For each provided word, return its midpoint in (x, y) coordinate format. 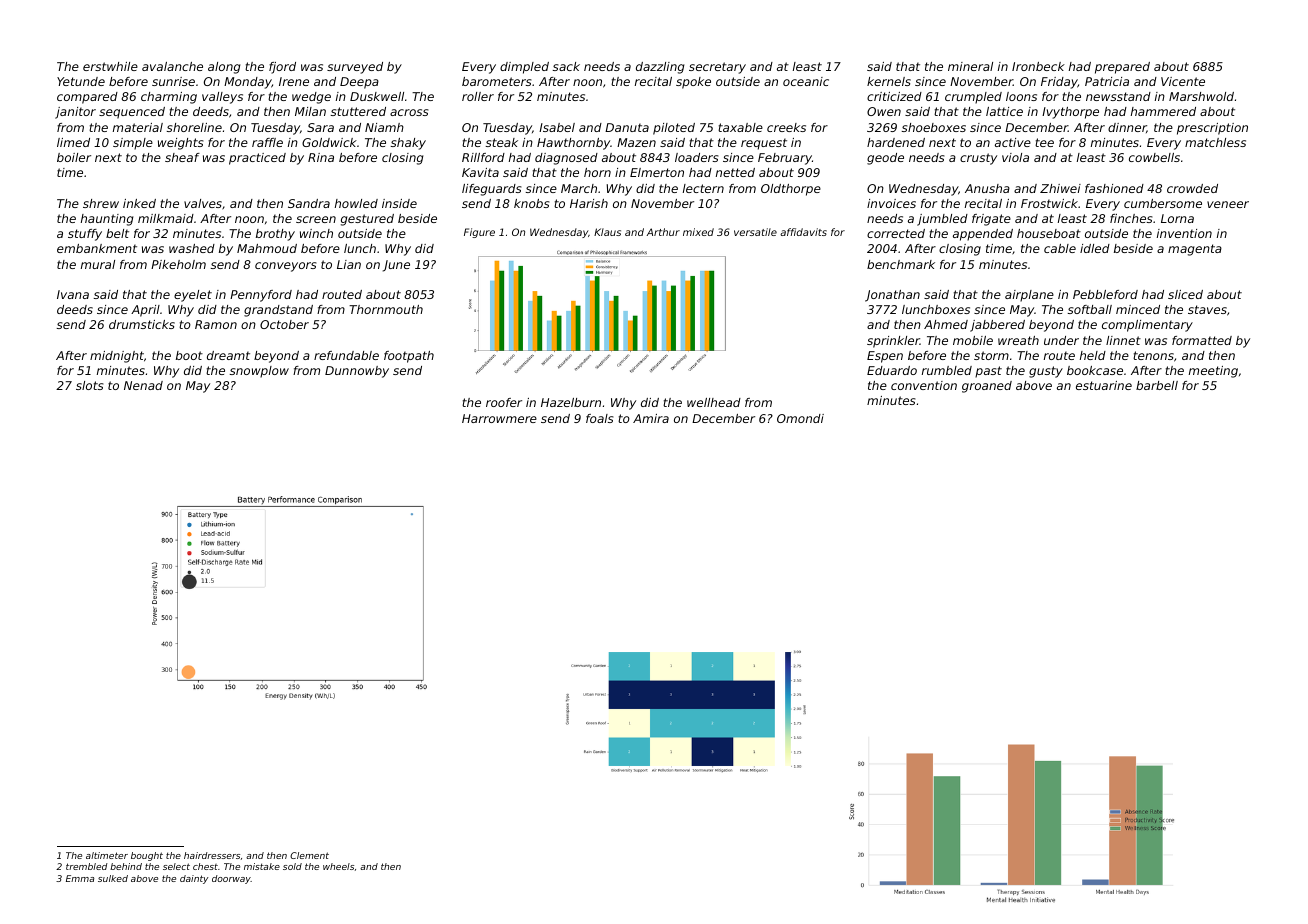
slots (89, 385)
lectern (703, 188)
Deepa (359, 83)
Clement (309, 855)
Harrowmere (499, 418)
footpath (409, 357)
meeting (1213, 372)
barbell (1157, 385)
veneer (1228, 204)
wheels (338, 866)
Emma (80, 878)
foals (599, 418)
